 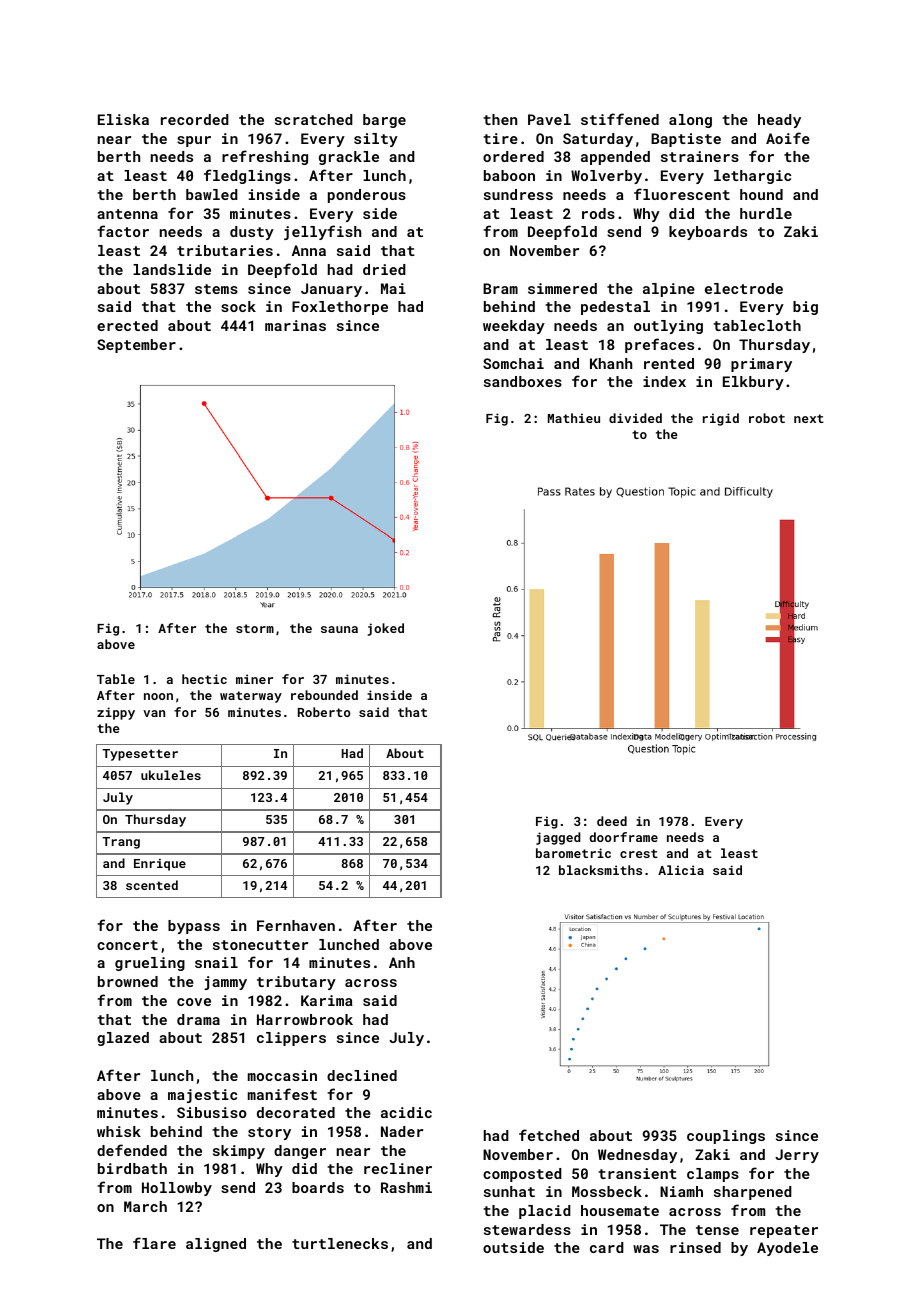 What do you see at coordinates (255, 628) in the screenshot?
I see `storm` at bounding box center [255, 628].
